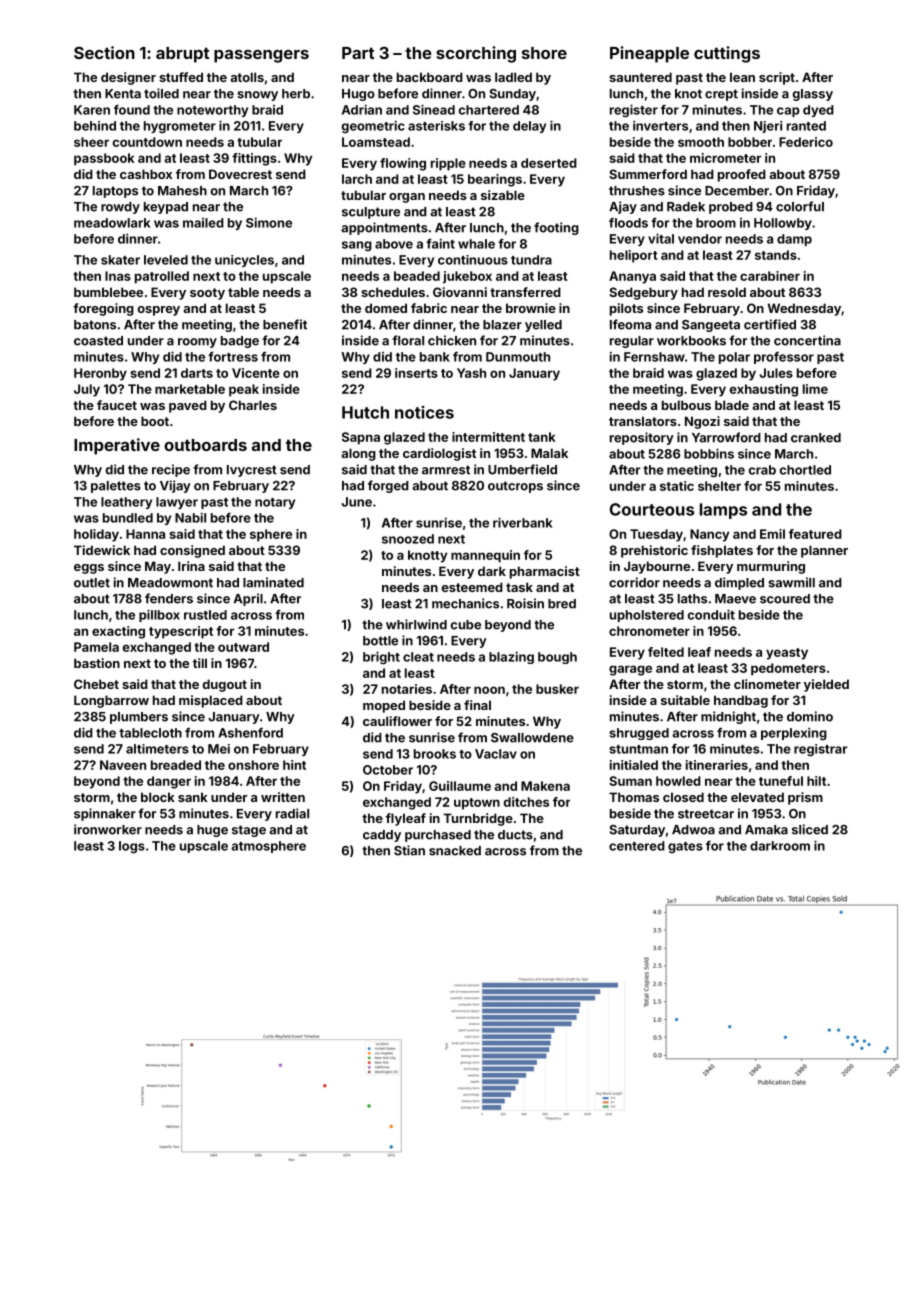 The height and width of the document is (1308, 924). I want to click on Inas, so click(118, 276).
